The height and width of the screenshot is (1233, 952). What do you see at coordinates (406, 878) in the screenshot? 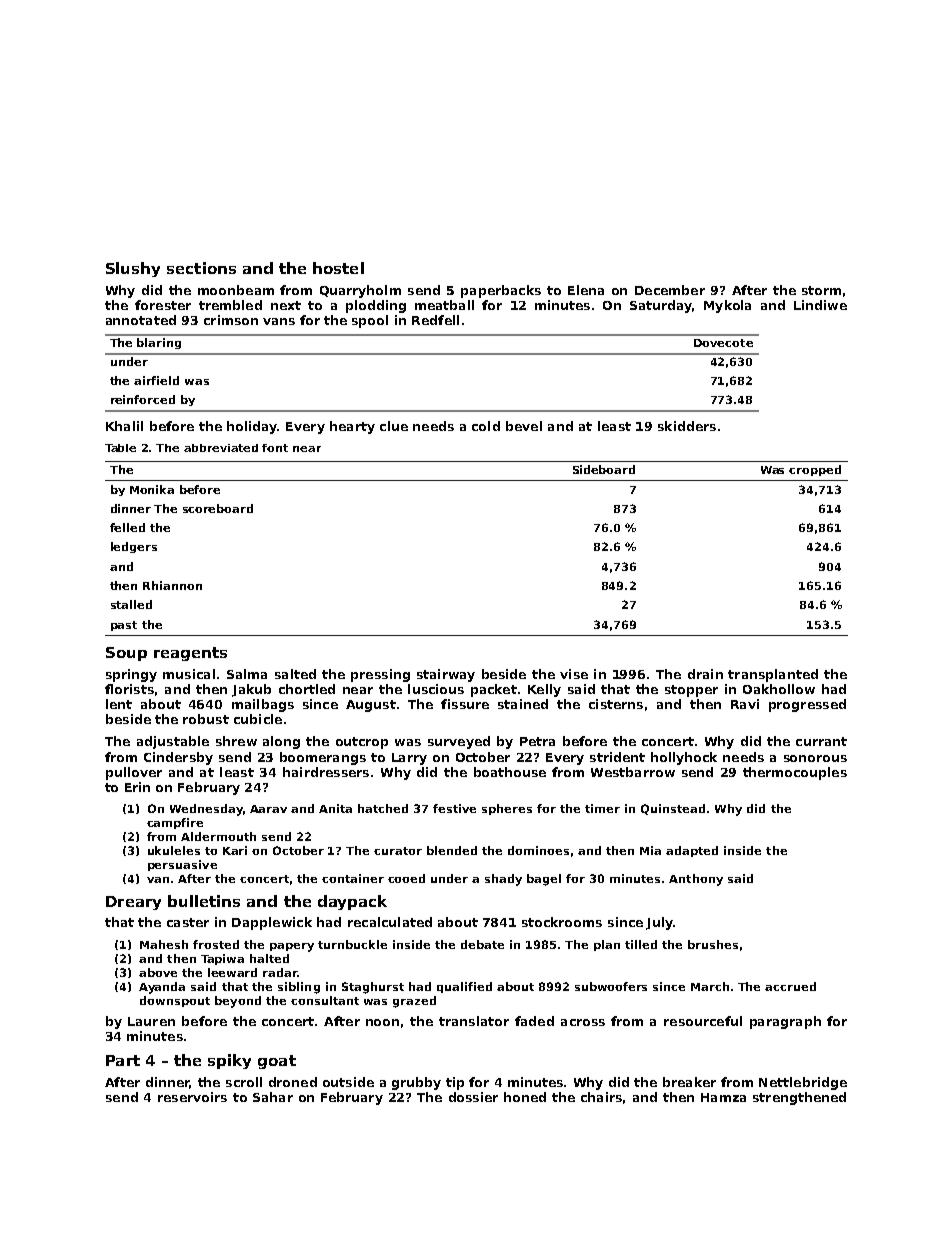
I see `cooed` at bounding box center [406, 878].
